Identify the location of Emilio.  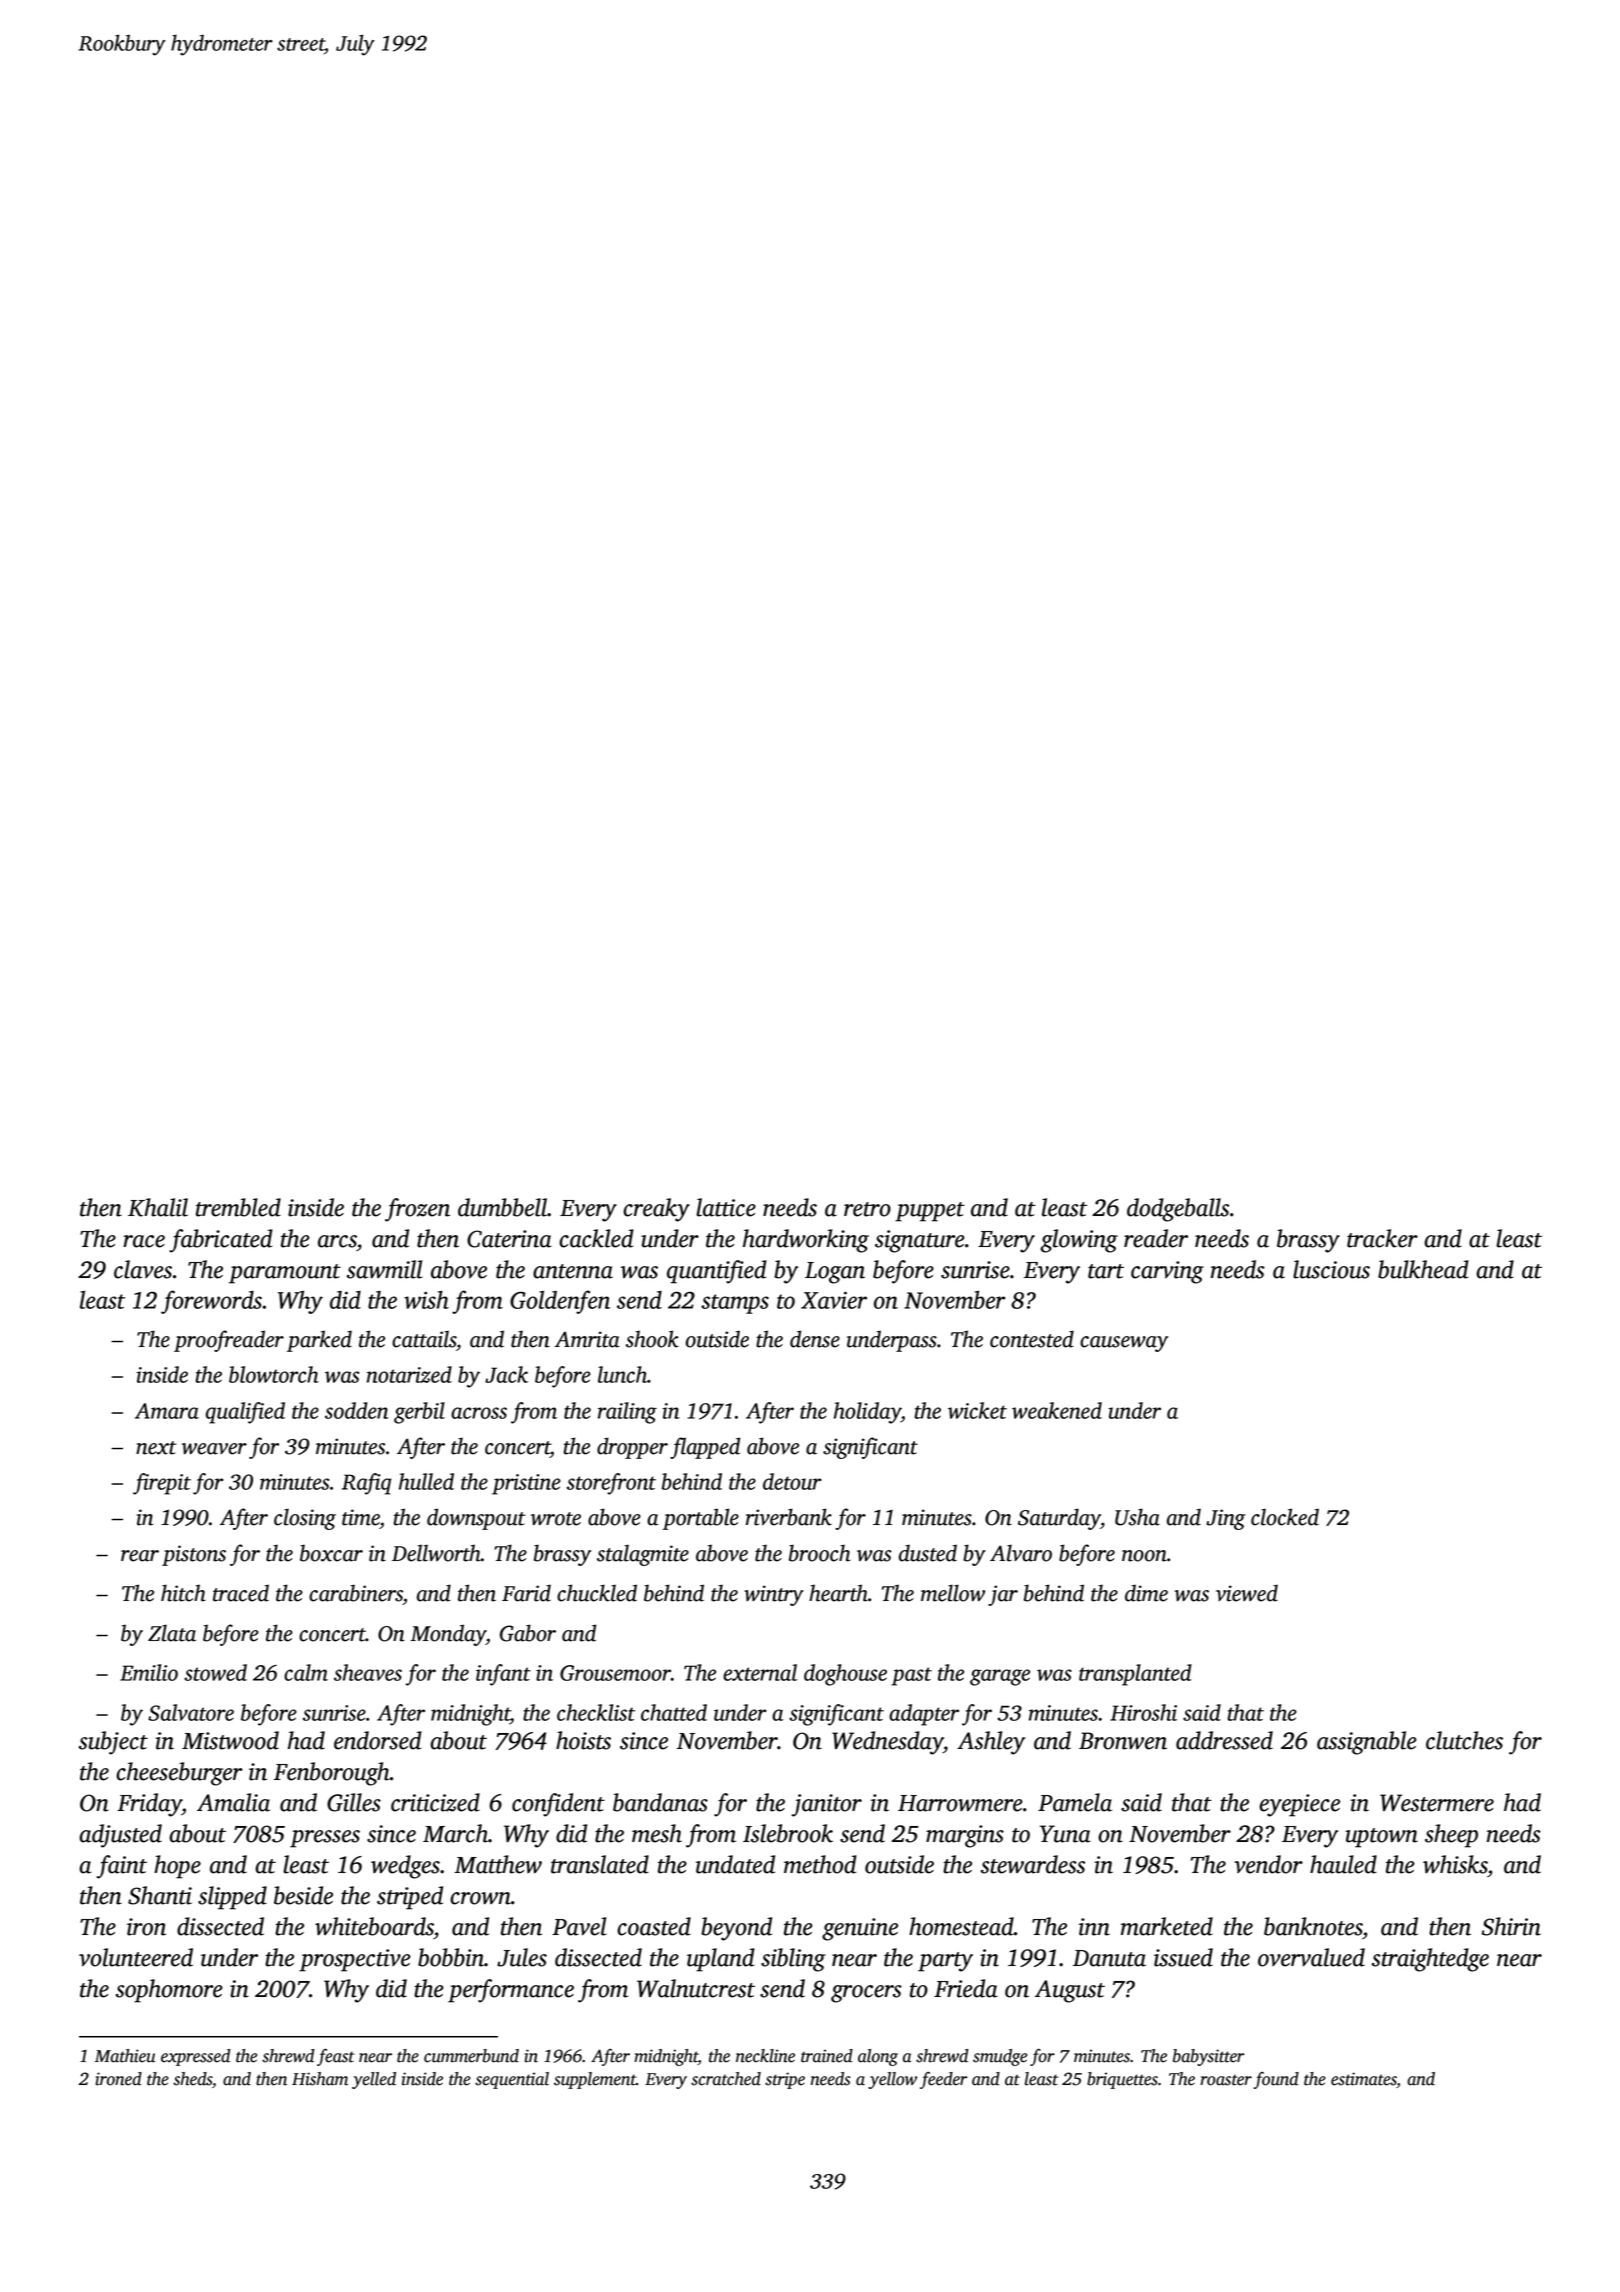
(149, 1672).
